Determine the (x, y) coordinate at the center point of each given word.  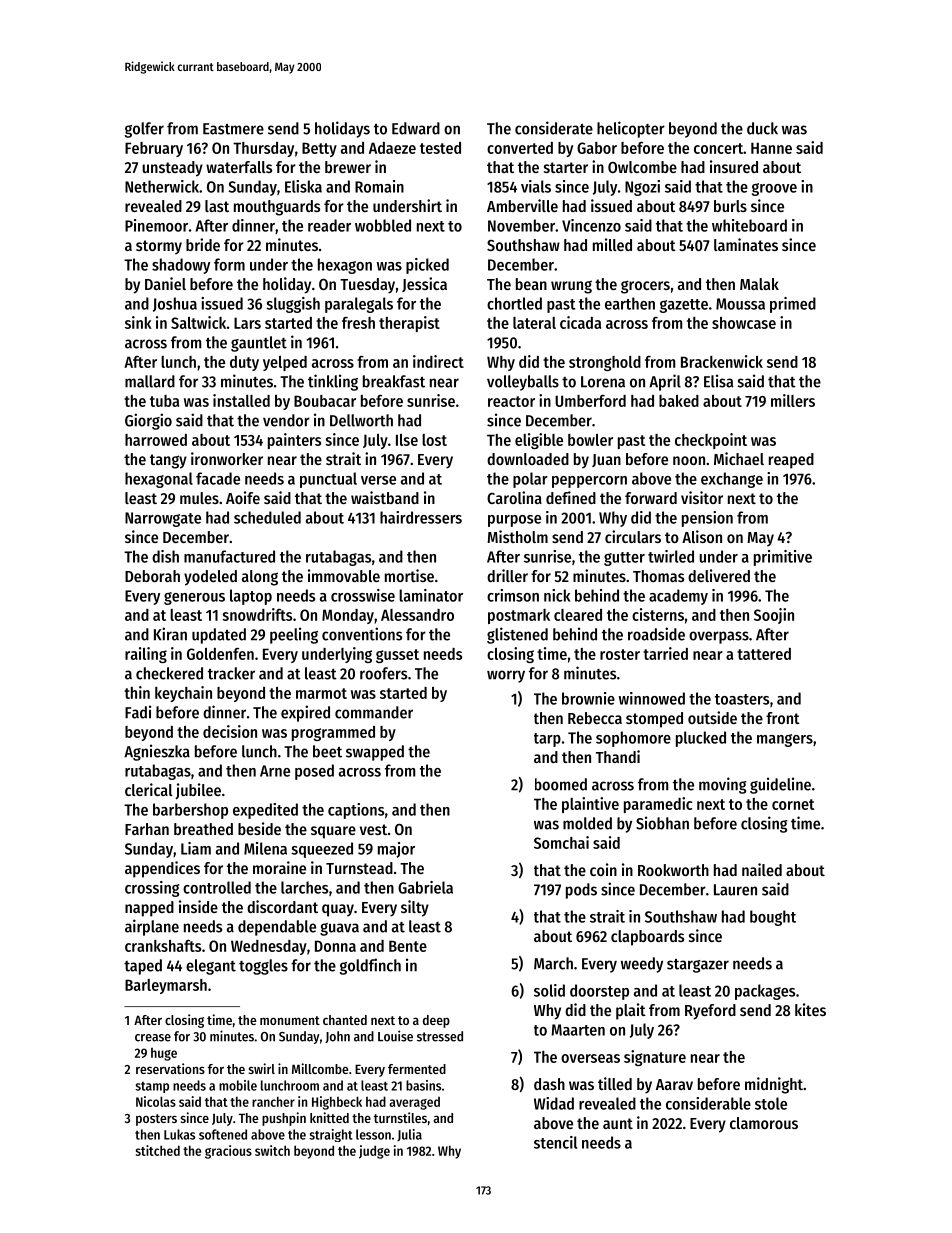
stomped (654, 720)
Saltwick (198, 322)
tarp (547, 740)
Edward (416, 128)
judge (374, 1152)
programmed (333, 733)
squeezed (322, 850)
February (154, 149)
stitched (157, 1150)
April (665, 382)
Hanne (771, 148)
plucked (701, 739)
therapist (409, 324)
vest (373, 829)
